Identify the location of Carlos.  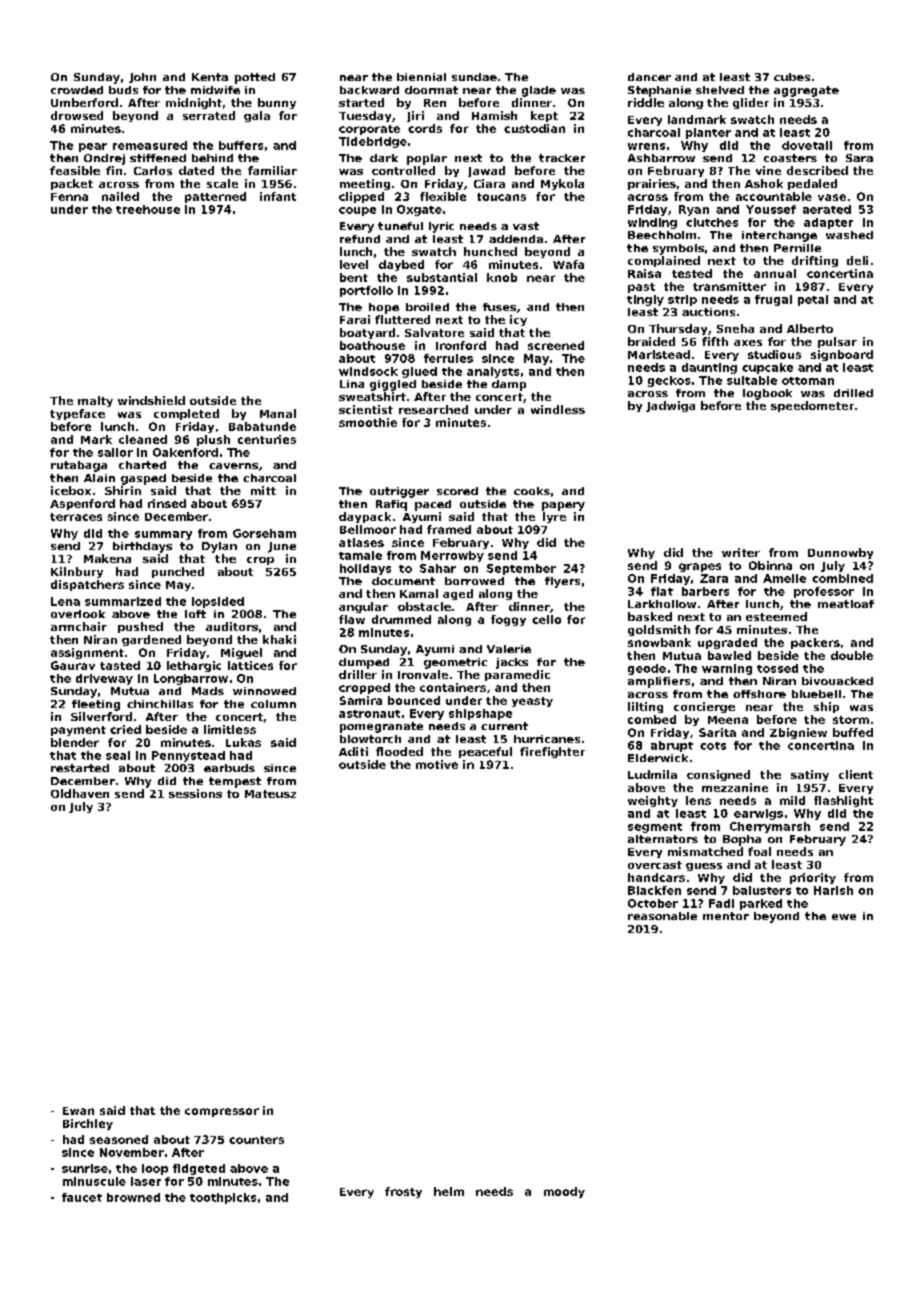
(153, 170).
